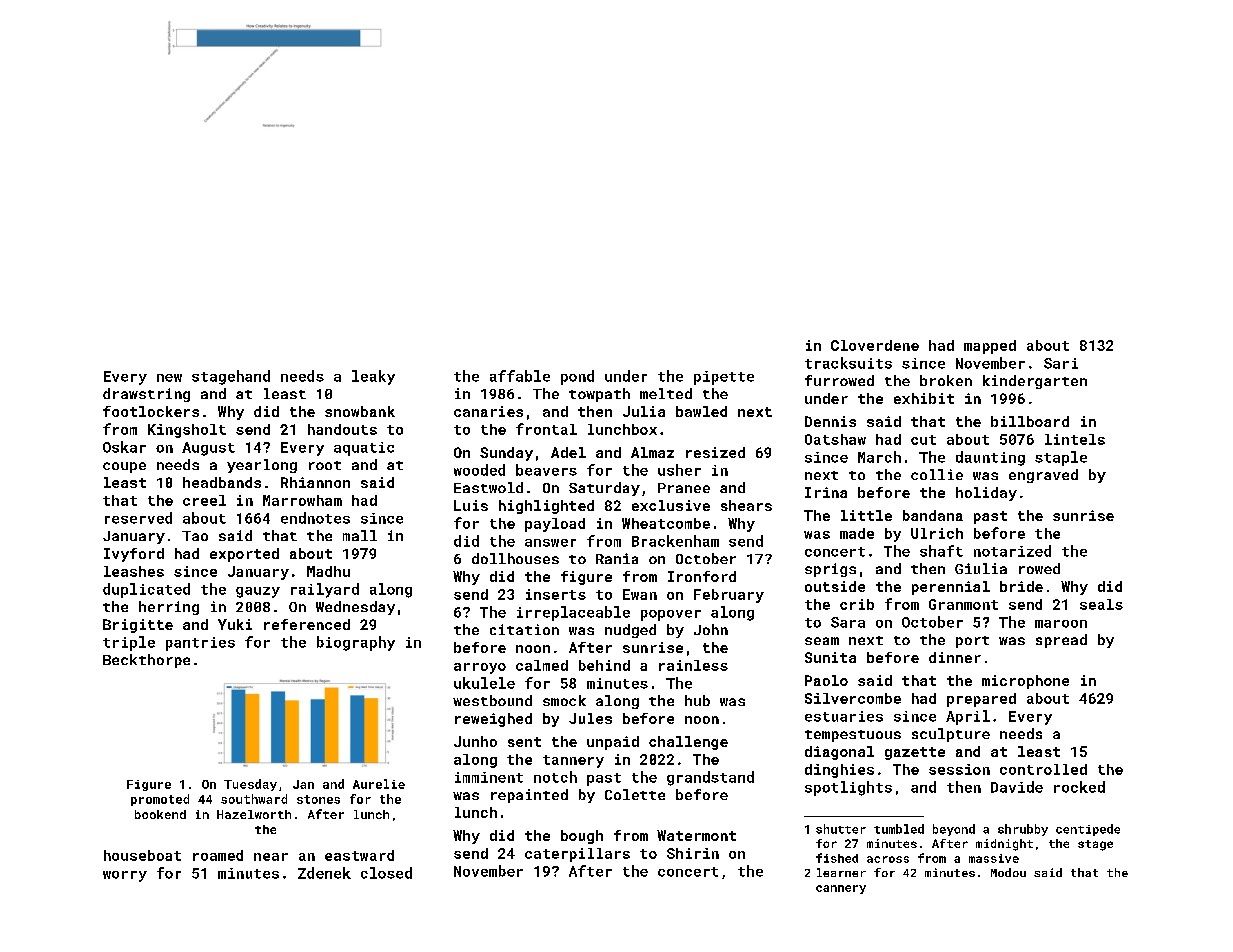 This screenshot has height=952, width=1233. I want to click on prepared, so click(981, 700).
